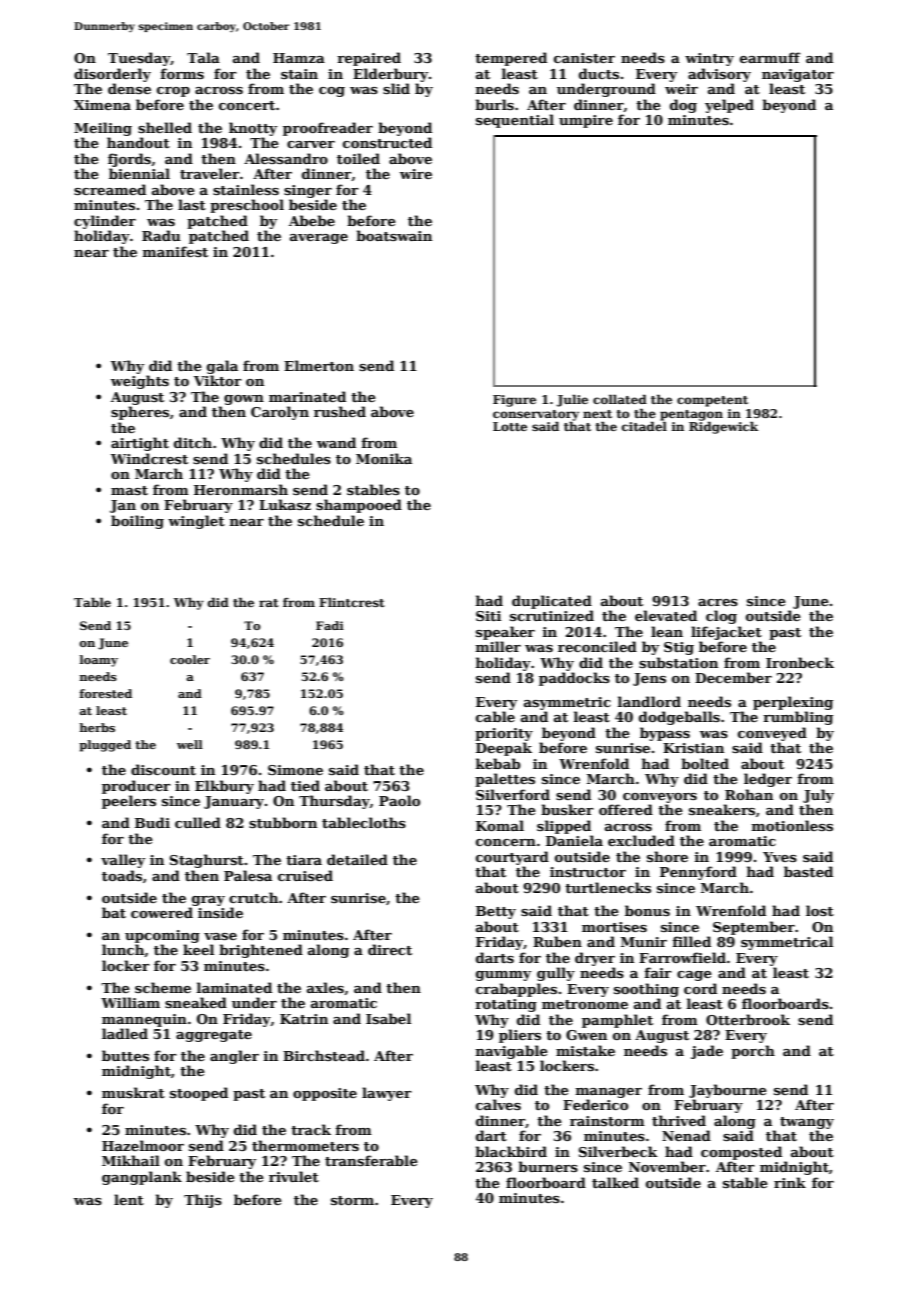 The image size is (908, 1316). Describe the element at coordinates (129, 1199) in the page. I see `lent` at that location.
